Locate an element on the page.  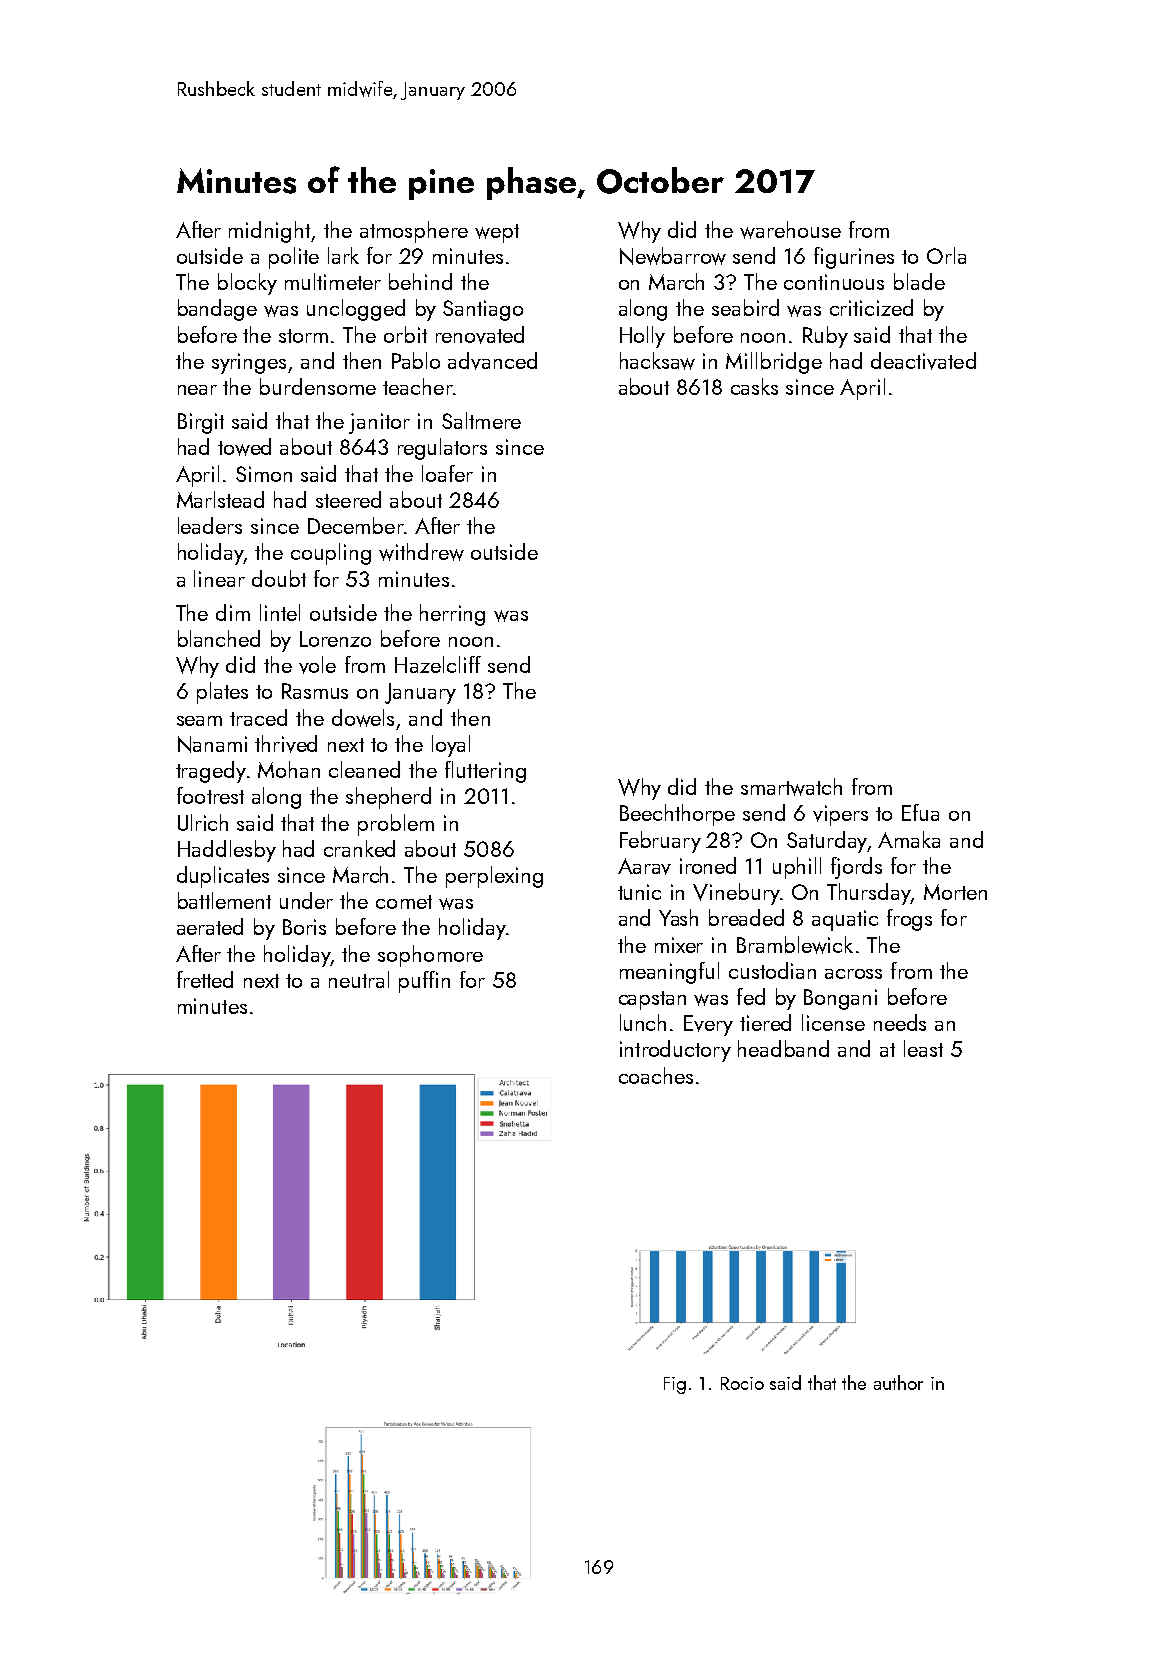
wept is located at coordinates (497, 233).
